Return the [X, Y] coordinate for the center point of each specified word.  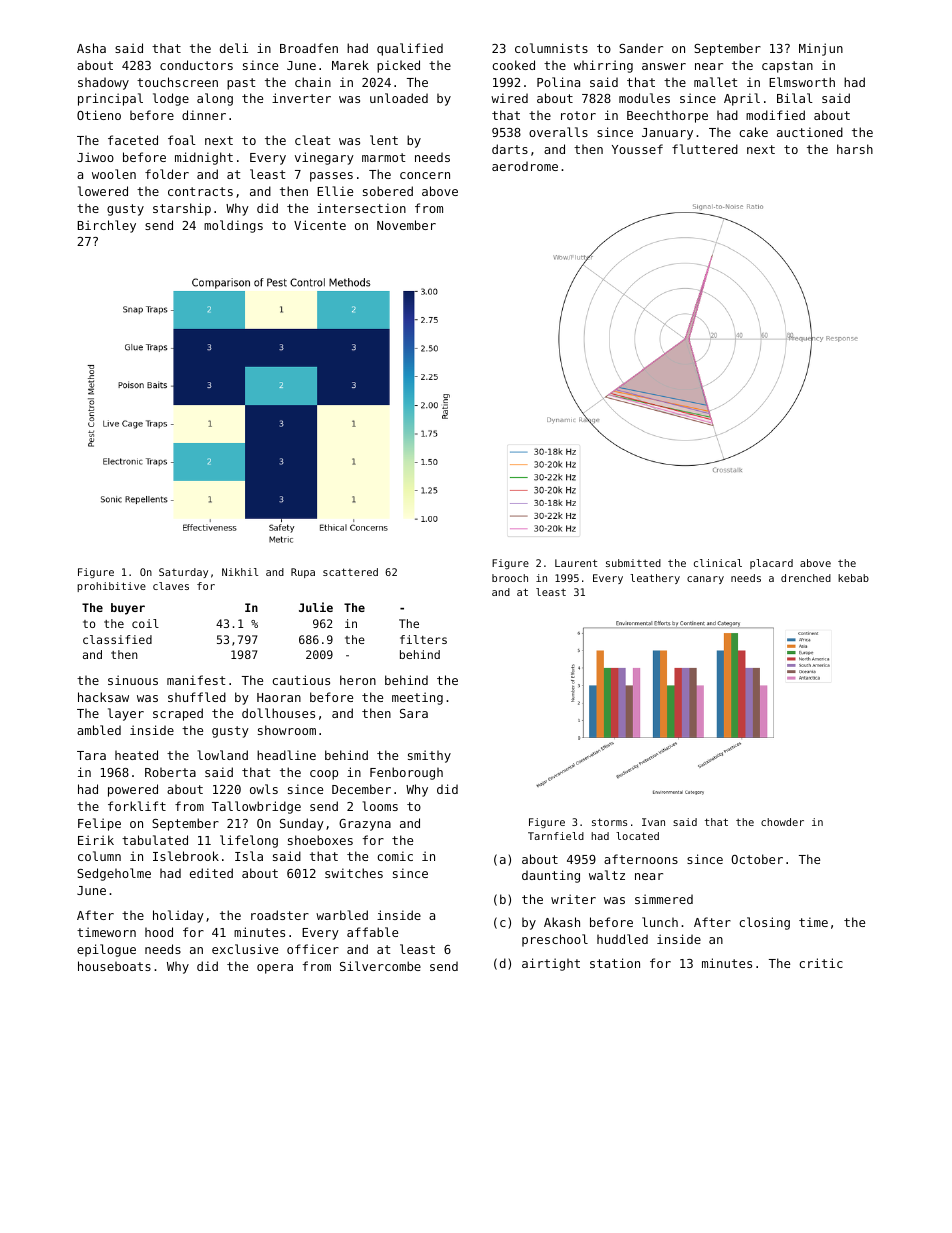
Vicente [320, 225]
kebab [853, 578]
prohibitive [111, 587]
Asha [91, 48]
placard [771, 564]
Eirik [96, 840]
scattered [350, 572]
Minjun [821, 49]
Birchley [106, 226]
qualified [410, 49]
